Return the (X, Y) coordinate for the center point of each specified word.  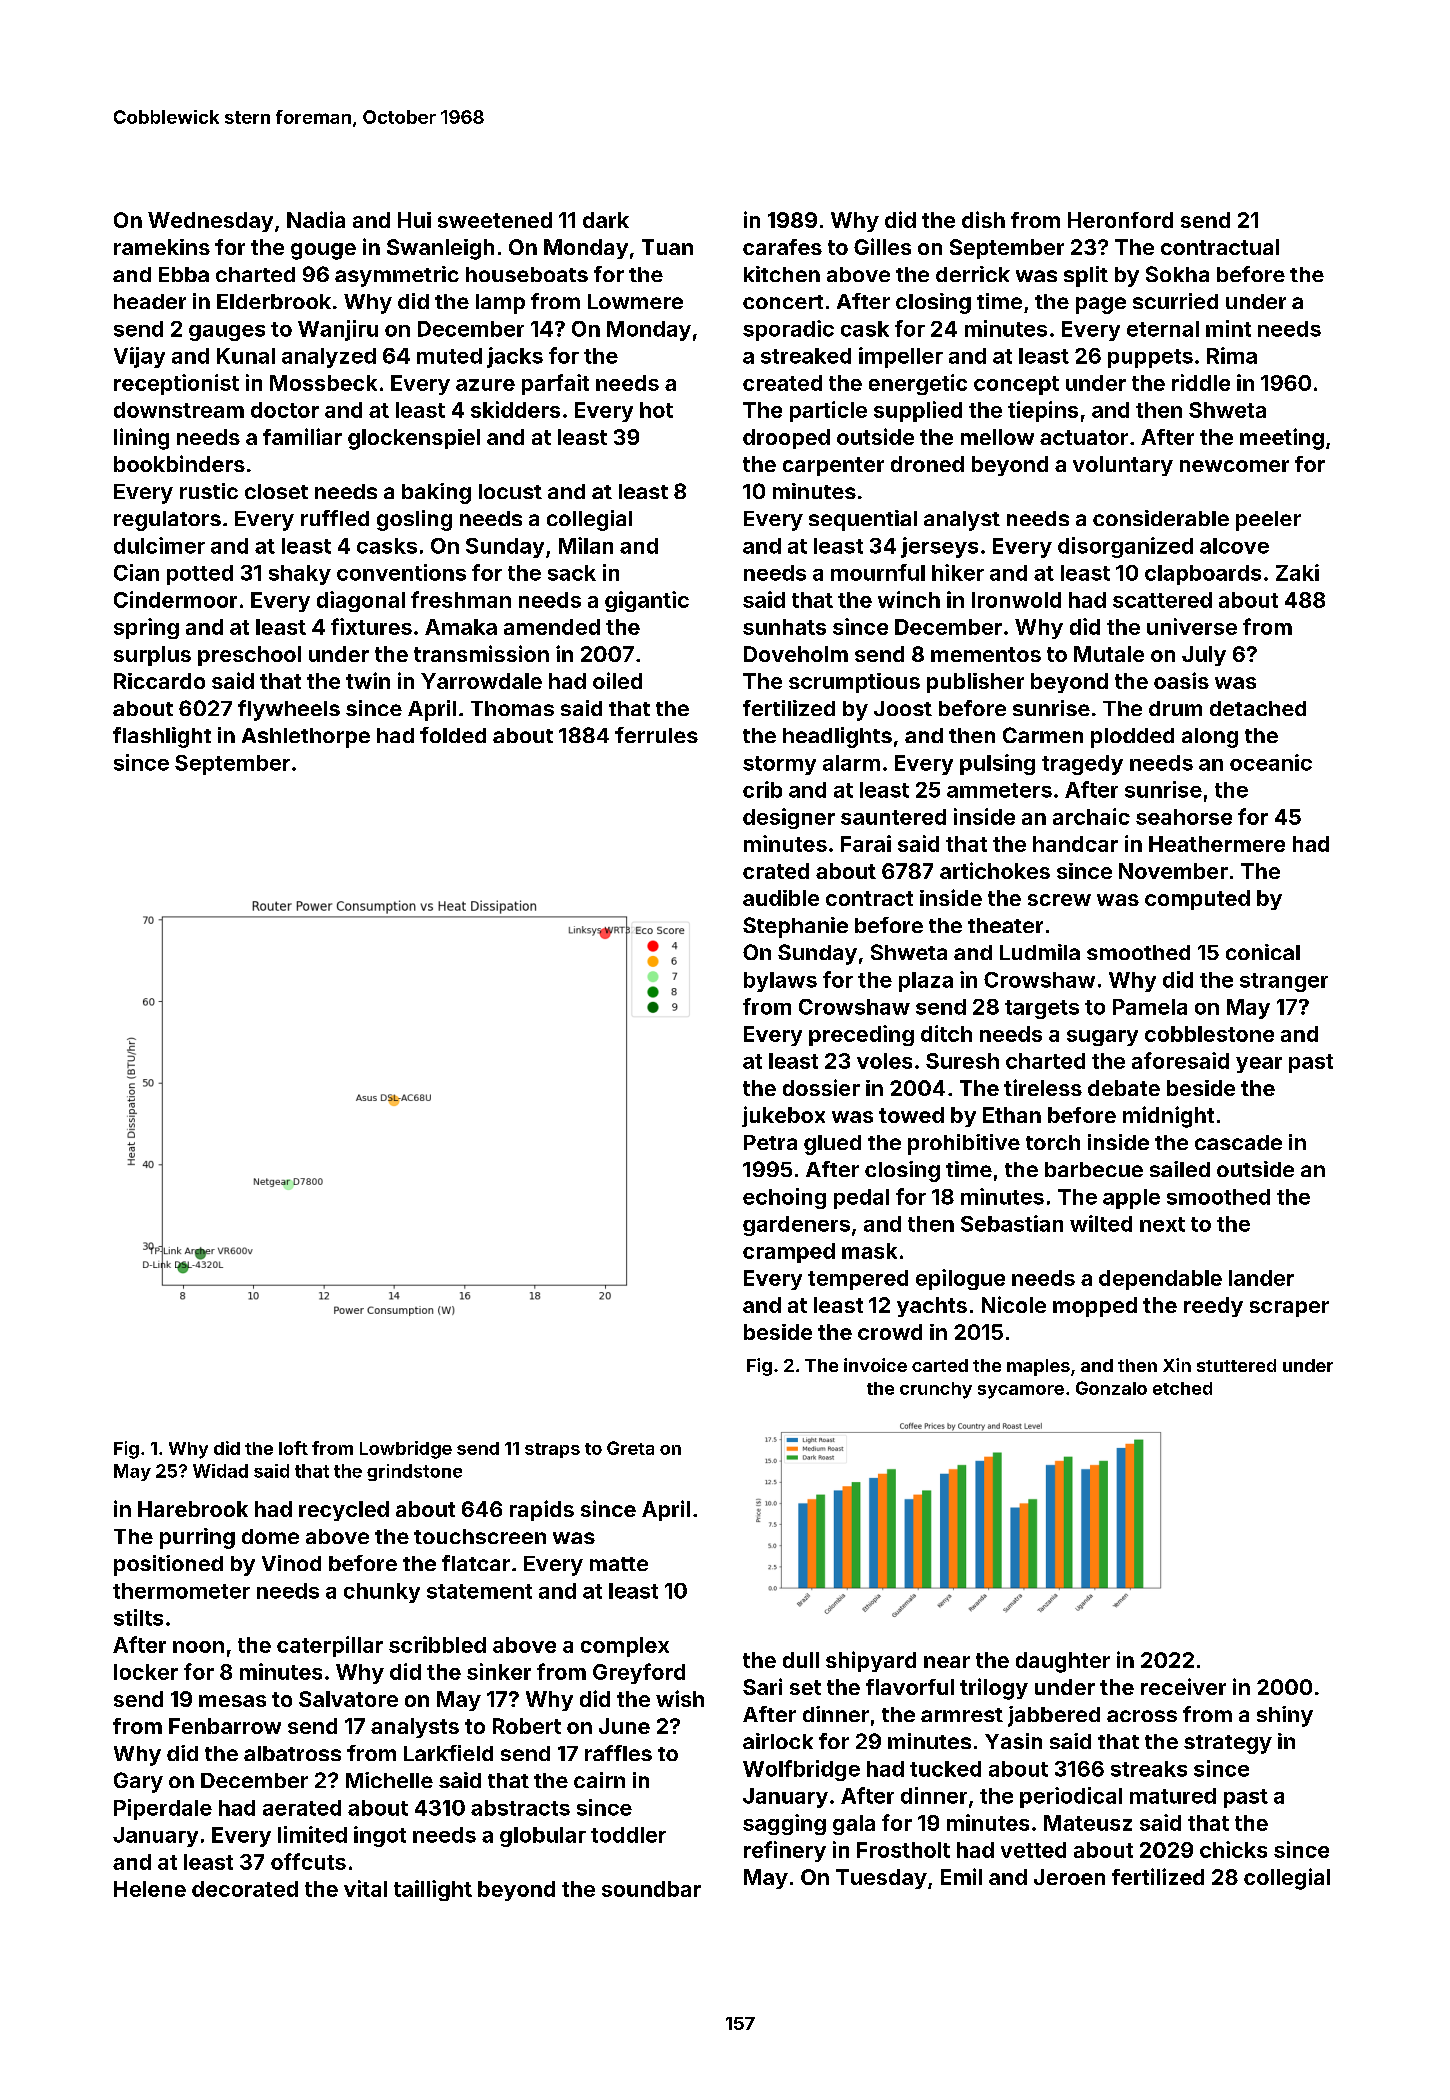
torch (1053, 1142)
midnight (1168, 1117)
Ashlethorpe (306, 738)
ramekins (162, 247)
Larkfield (448, 1753)
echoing (784, 1198)
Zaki (1297, 572)
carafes (782, 247)
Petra (770, 1142)
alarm (851, 763)
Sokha (1177, 274)
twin (368, 680)
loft (293, 1448)
